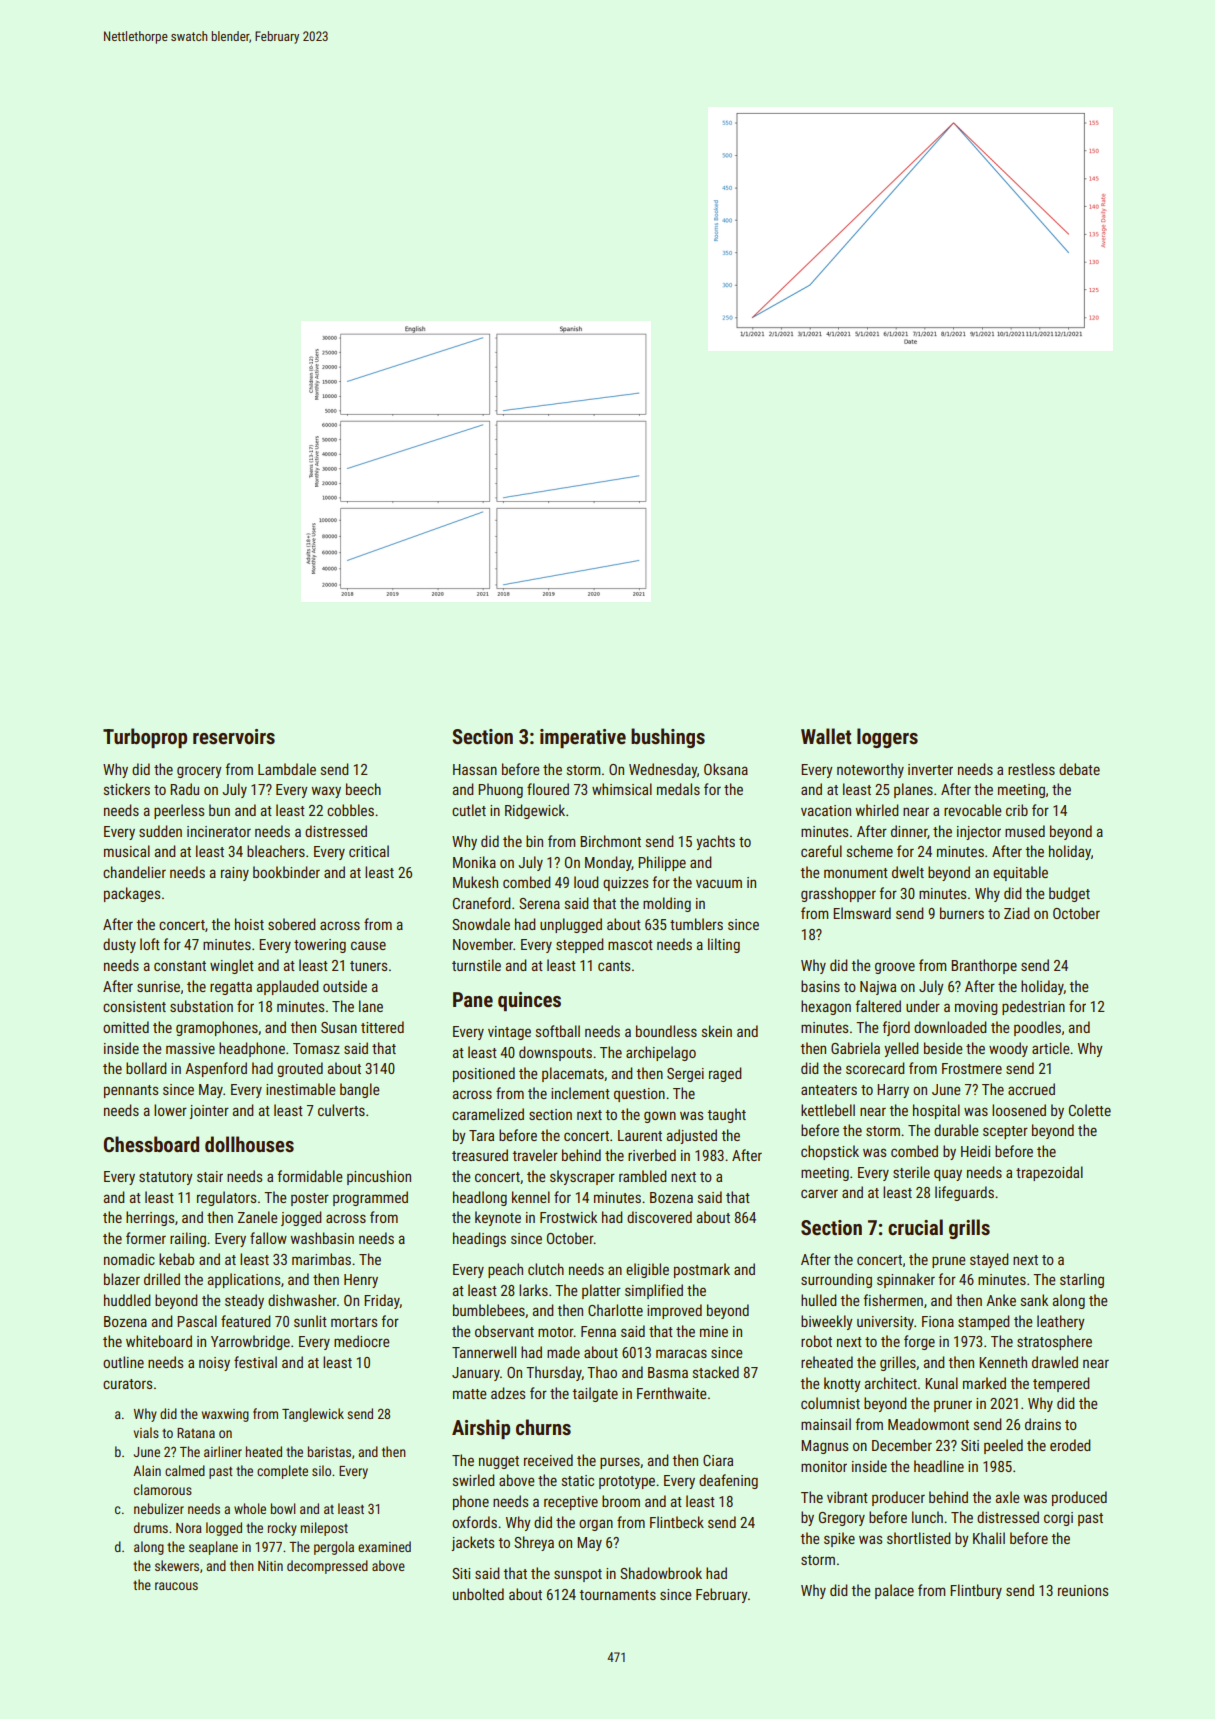  I want to click on raucous, so click(176, 1586).
